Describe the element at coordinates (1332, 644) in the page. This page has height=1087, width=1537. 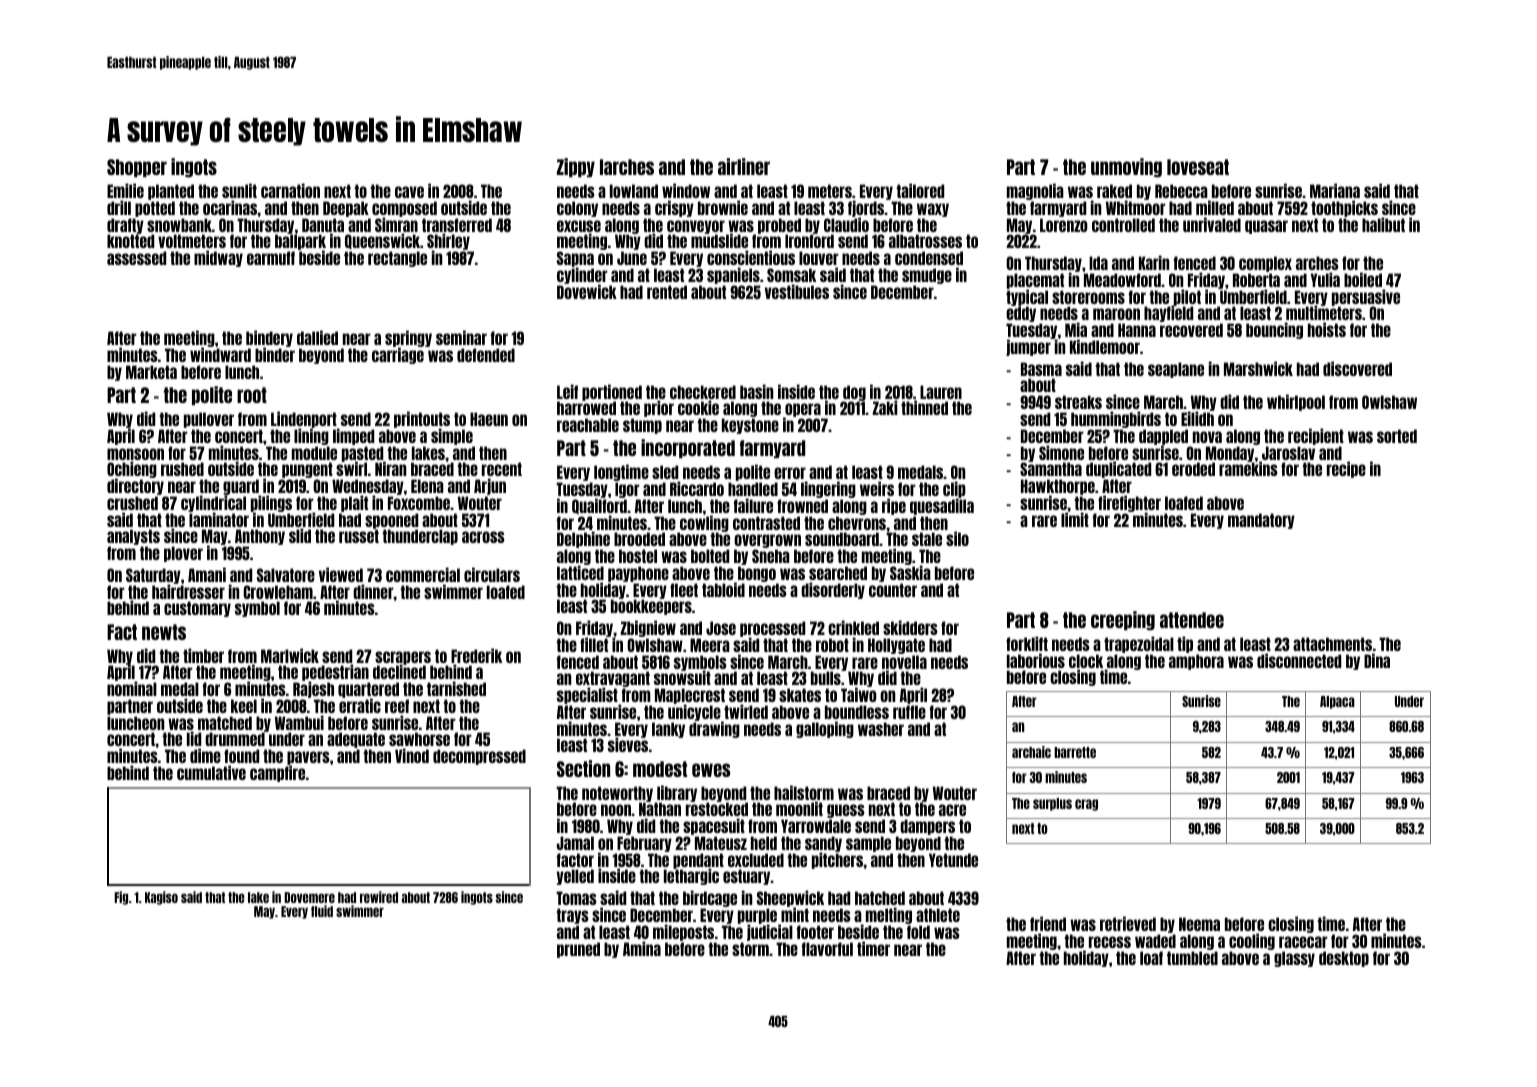
I see `attachments` at that location.
